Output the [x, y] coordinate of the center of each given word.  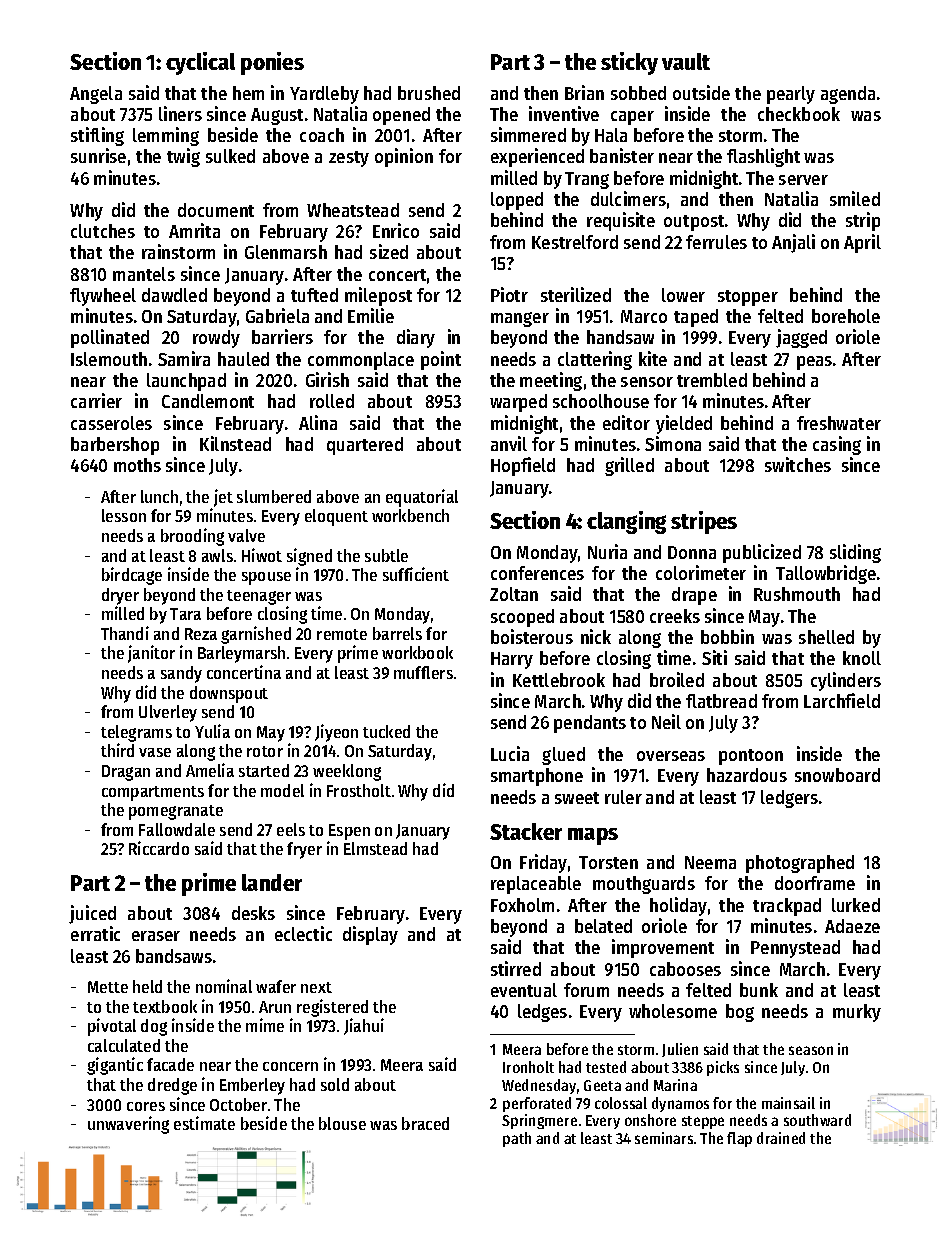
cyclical [200, 63]
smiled [855, 198]
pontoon [751, 757]
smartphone [537, 777]
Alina [318, 422]
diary [416, 338]
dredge [172, 1086]
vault [686, 61]
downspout [229, 694]
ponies [272, 63]
